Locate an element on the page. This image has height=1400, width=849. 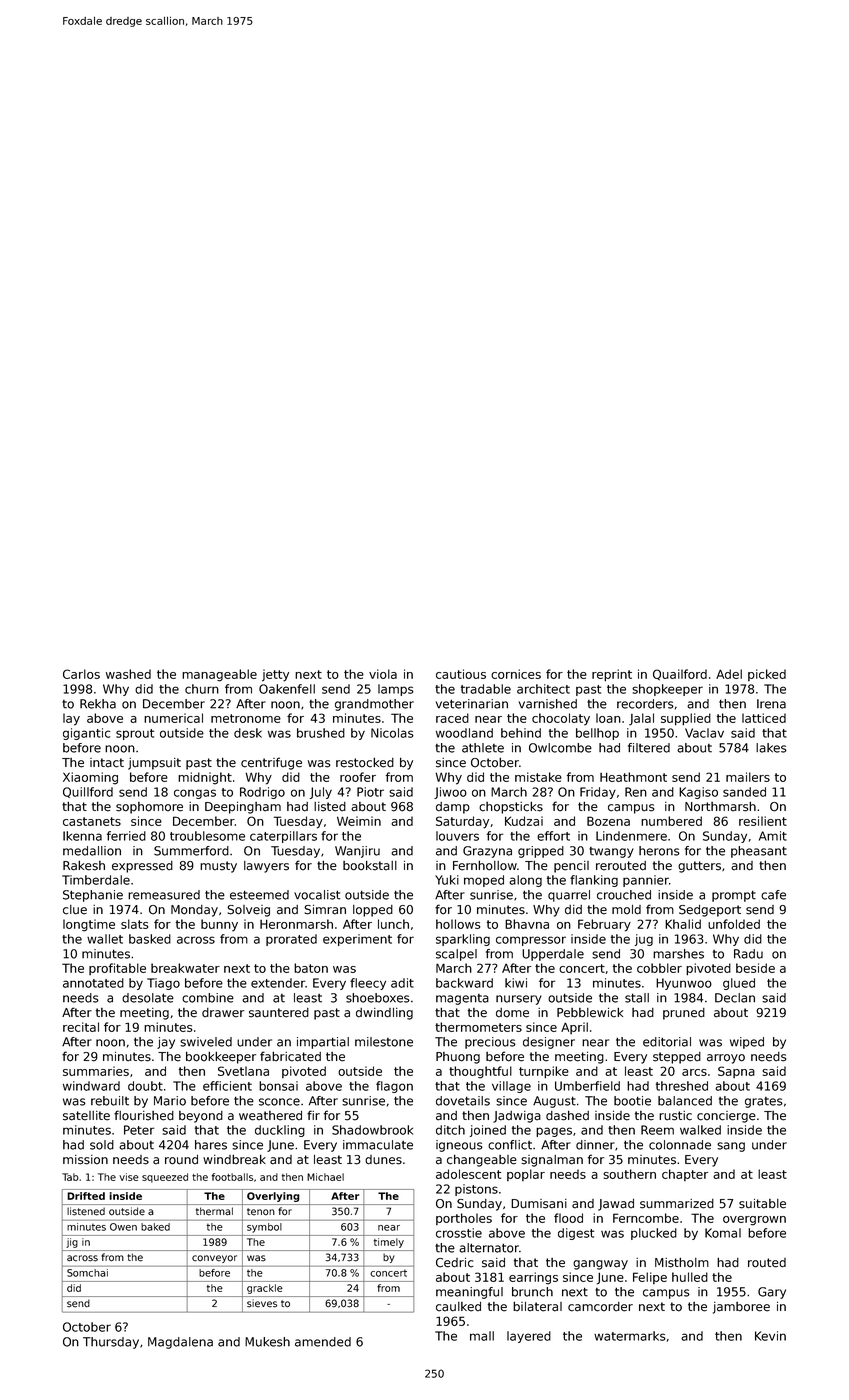
amended is located at coordinates (323, 1342).
